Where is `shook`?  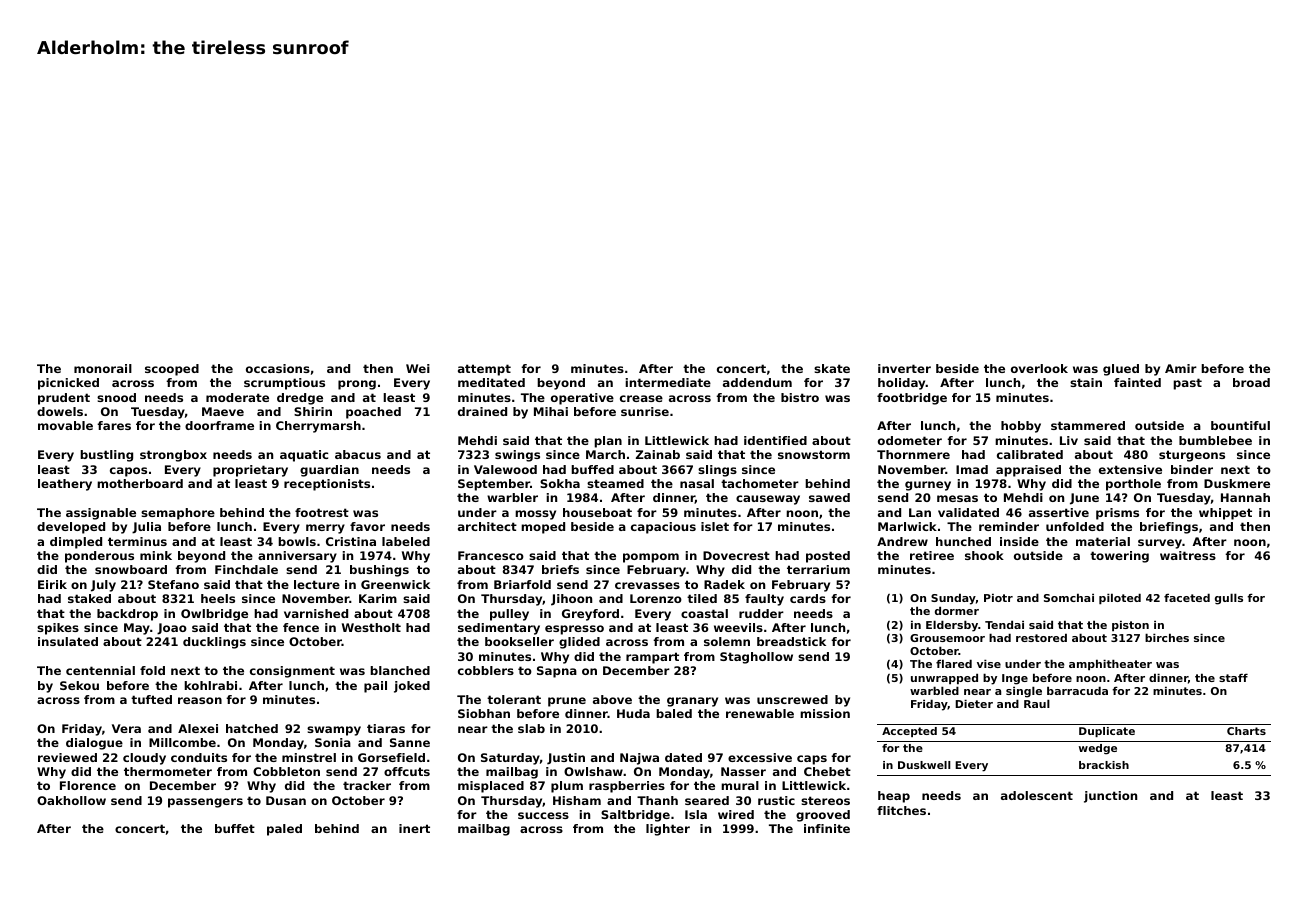 shook is located at coordinates (984, 555).
